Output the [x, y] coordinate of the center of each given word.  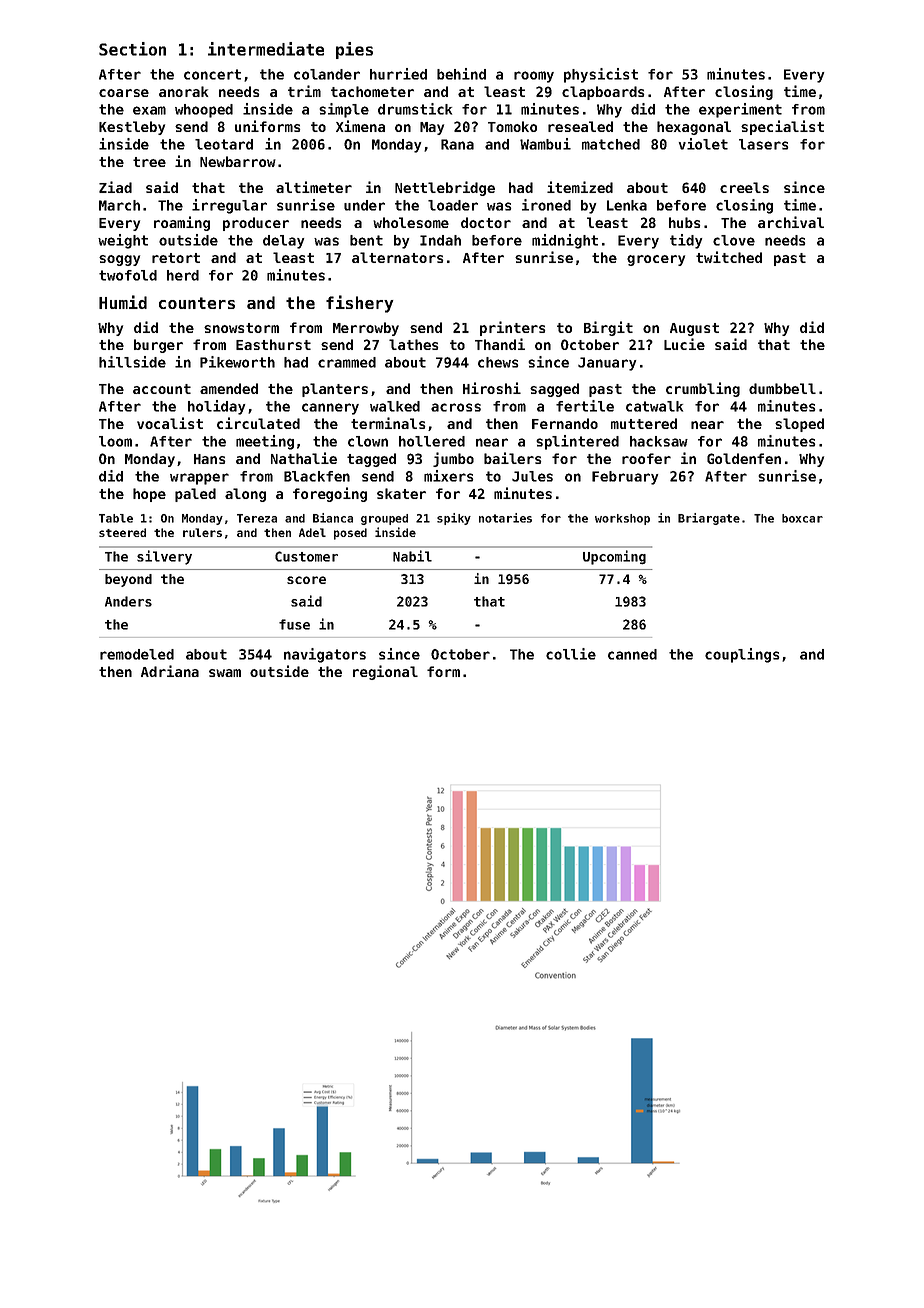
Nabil [412, 556]
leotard [224, 144]
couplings [742, 655]
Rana [457, 144]
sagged [554, 390]
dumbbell [782, 388]
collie [571, 654]
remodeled [137, 654]
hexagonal [694, 128]
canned [632, 654]
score [306, 580]
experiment [740, 110]
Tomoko [512, 126]
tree [149, 162]
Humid [123, 302]
